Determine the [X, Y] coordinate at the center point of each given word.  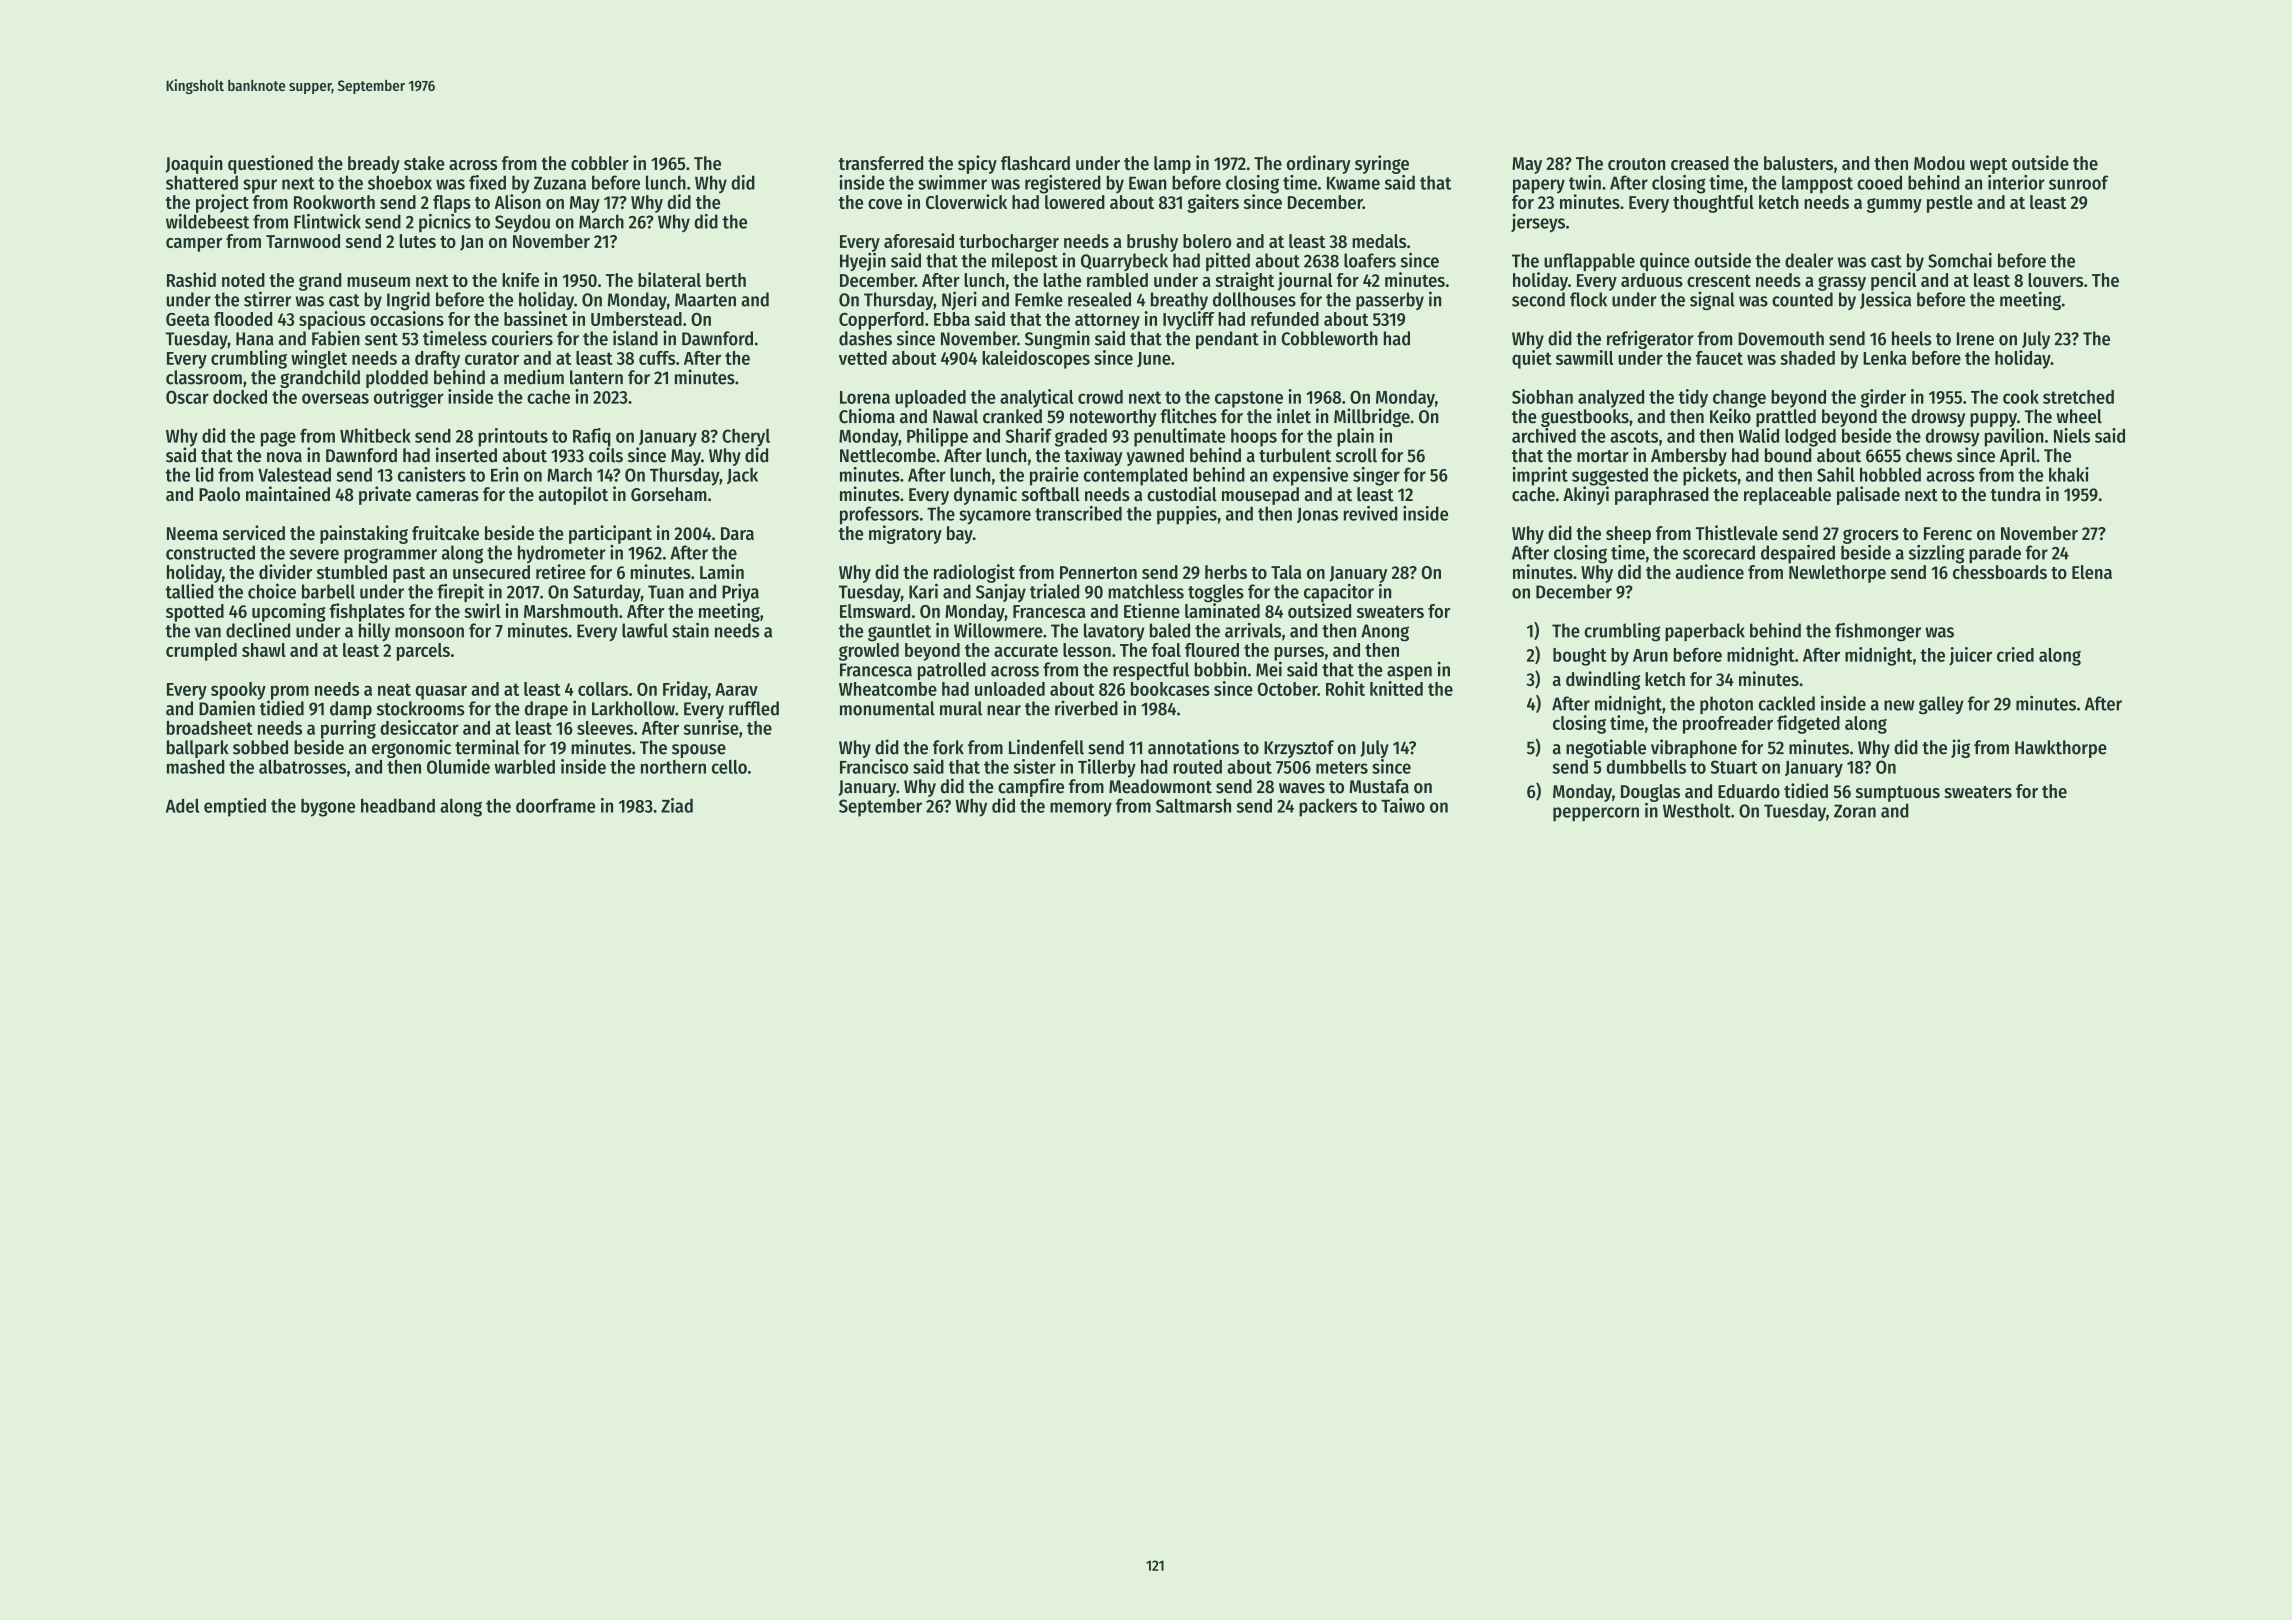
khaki [2069, 474]
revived [1370, 513]
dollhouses [1254, 299]
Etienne [1152, 610]
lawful [645, 630]
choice [272, 591]
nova [284, 457]
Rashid [191, 279]
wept [1989, 166]
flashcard [1035, 163]
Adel [182, 805]
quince [1665, 262]
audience [1710, 571]
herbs [1226, 572]
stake [424, 163]
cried [2015, 654]
